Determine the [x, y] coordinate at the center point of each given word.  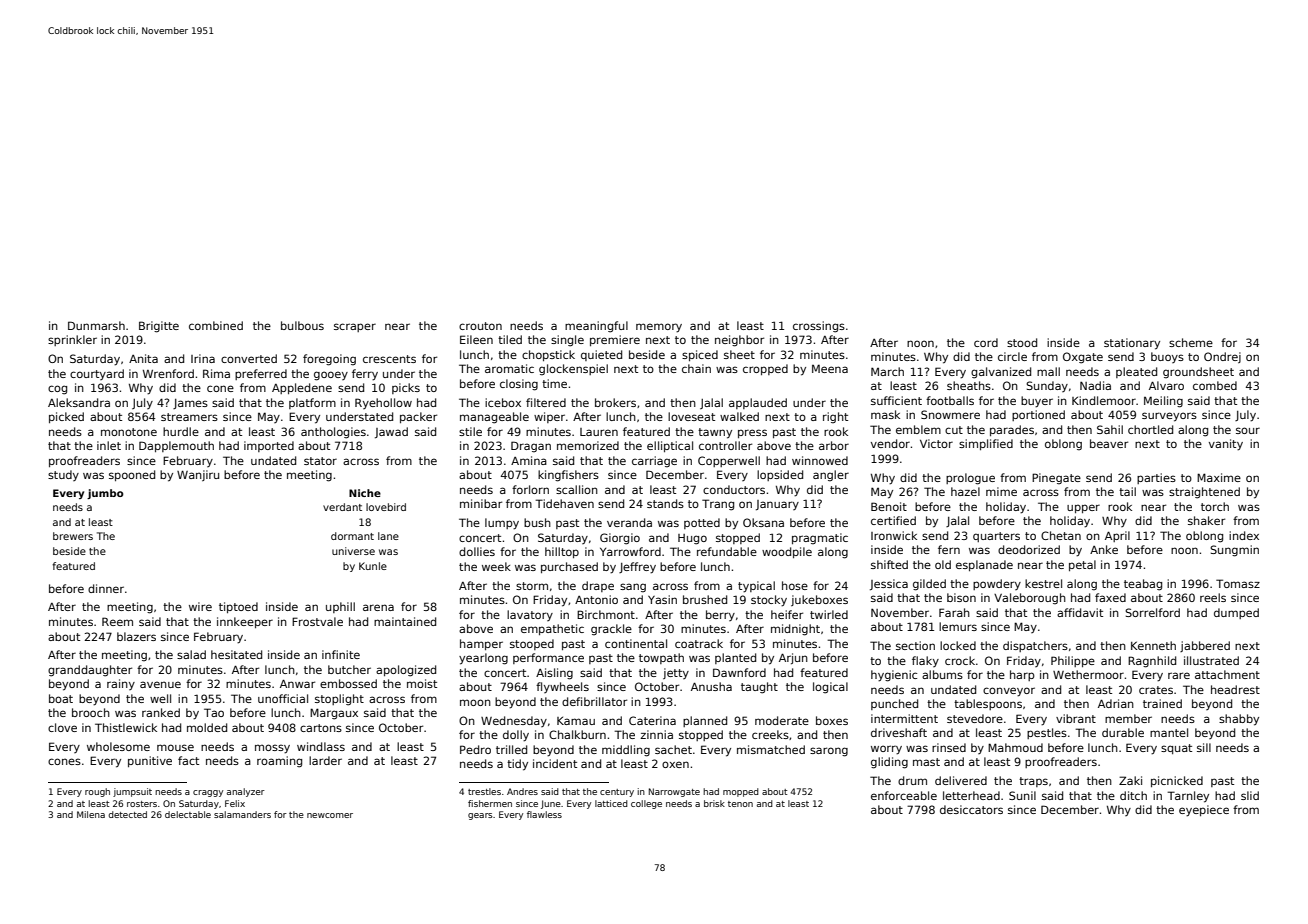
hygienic [894, 676]
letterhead [971, 795]
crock [960, 660]
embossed [348, 683]
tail [1127, 491]
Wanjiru [198, 475]
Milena [91, 814]
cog [57, 390]
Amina [529, 460]
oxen [675, 764]
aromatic [509, 368]
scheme [1191, 342]
